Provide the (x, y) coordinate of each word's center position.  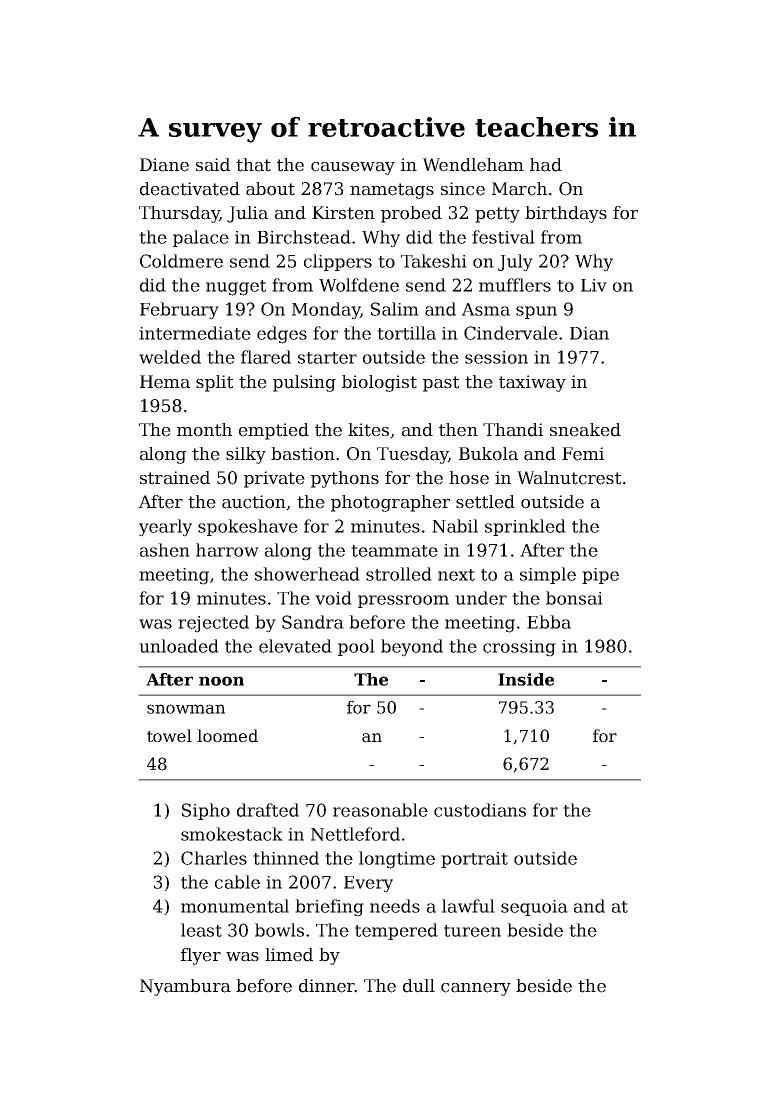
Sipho (206, 811)
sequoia (534, 908)
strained (175, 478)
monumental (235, 906)
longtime (397, 860)
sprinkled (525, 527)
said (213, 165)
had (546, 165)
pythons (345, 479)
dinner (327, 986)
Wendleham (473, 165)
